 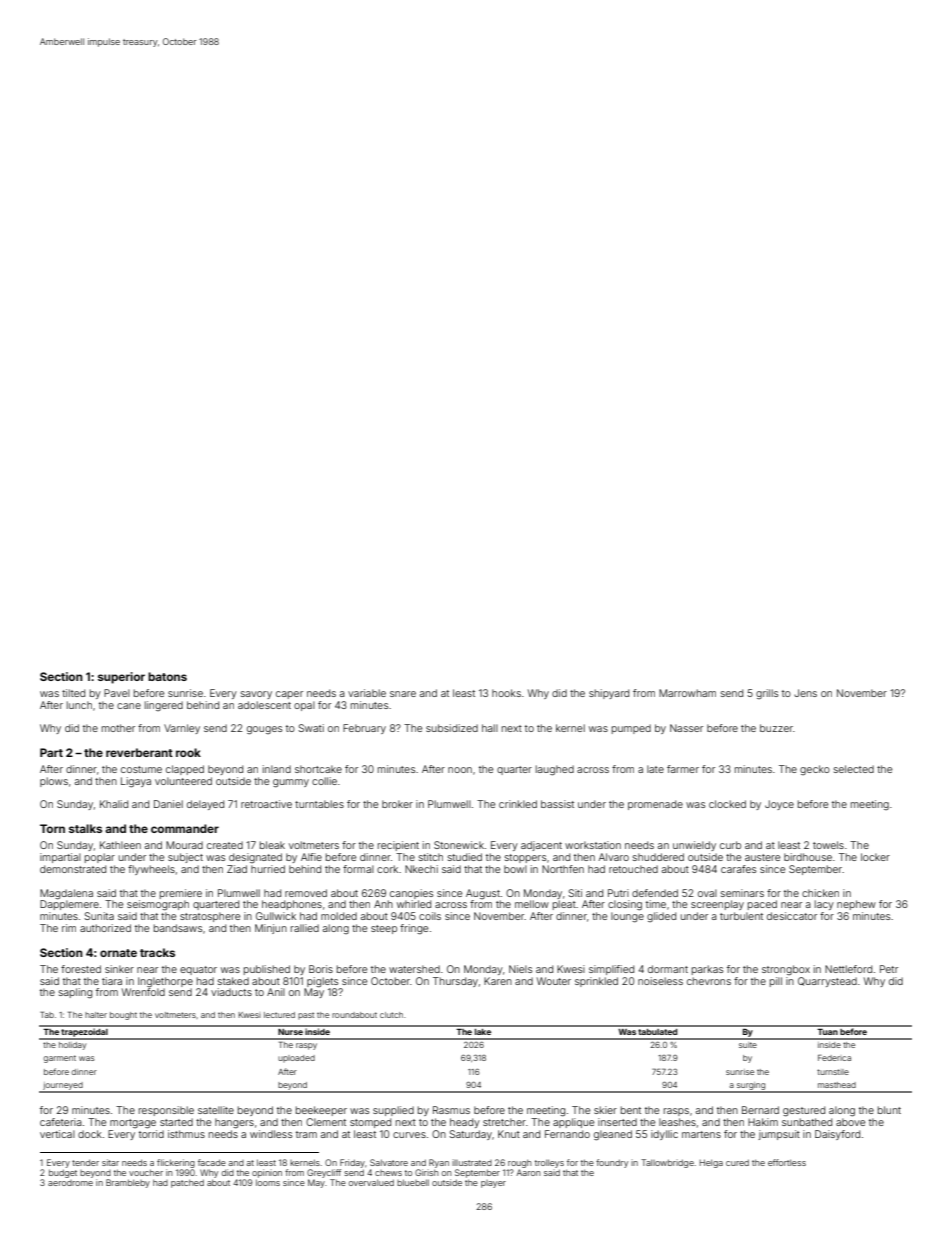 What do you see at coordinates (609, 694) in the screenshot?
I see `shipyard` at bounding box center [609, 694].
